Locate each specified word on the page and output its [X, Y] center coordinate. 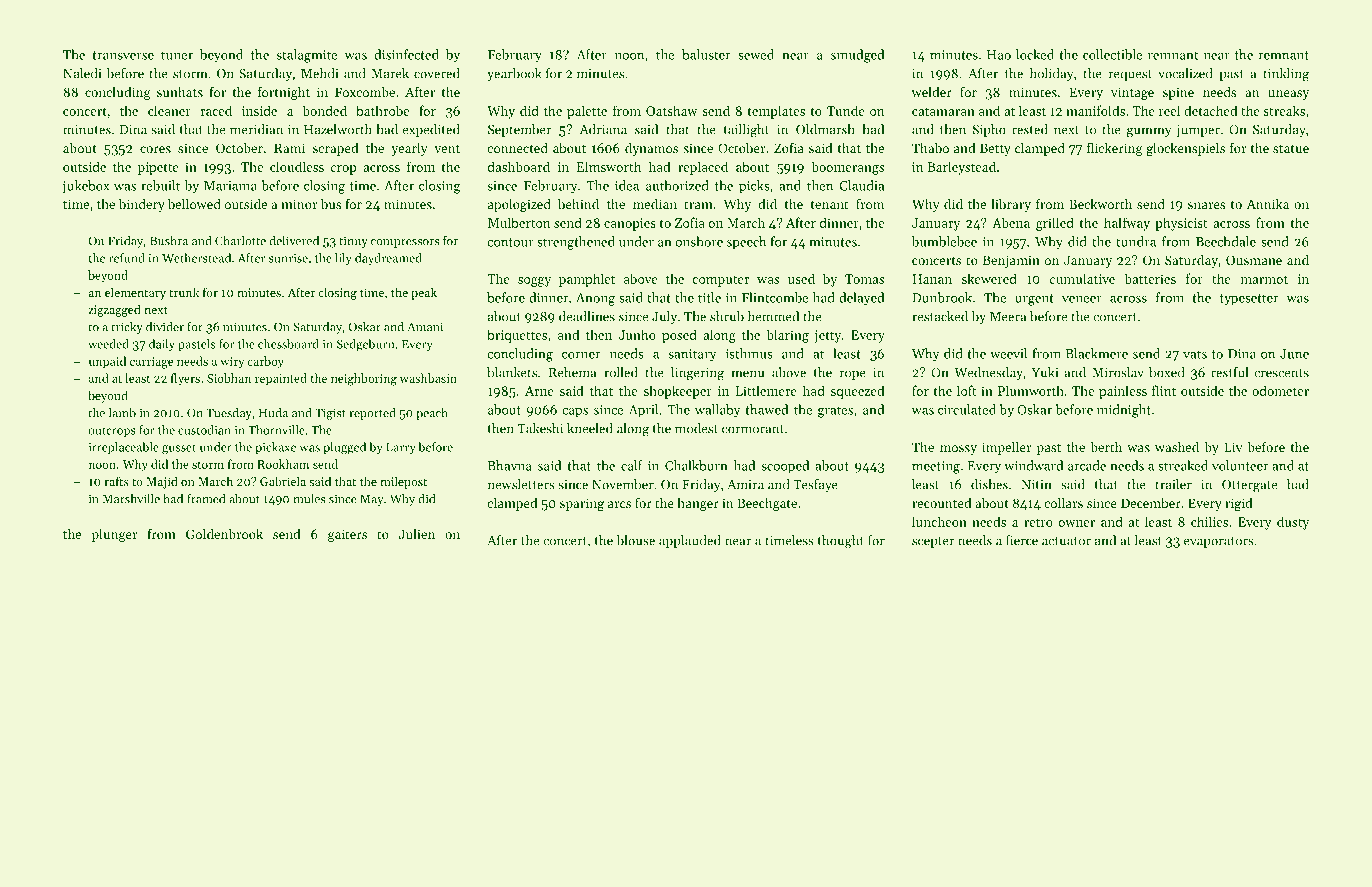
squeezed [857, 392]
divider [165, 327]
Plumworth [1031, 390]
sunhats [180, 92]
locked [1035, 54]
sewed [756, 54]
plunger [114, 535]
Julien [417, 534]
